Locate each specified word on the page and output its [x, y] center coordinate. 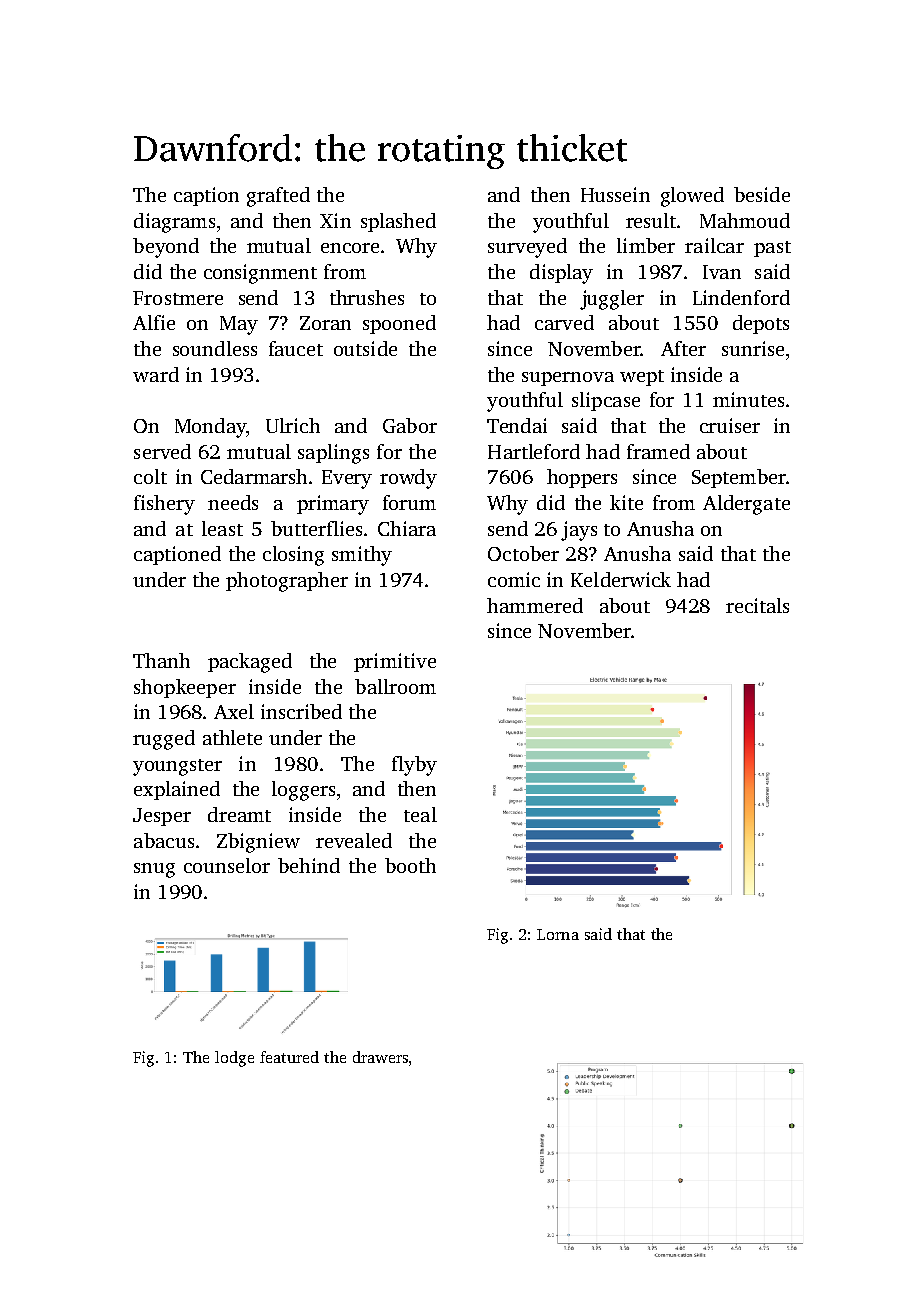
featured [289, 1057]
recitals [757, 605]
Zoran [325, 323]
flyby [414, 766]
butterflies [316, 528]
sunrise [753, 348]
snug [154, 870]
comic [514, 579]
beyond [166, 248]
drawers [380, 1057]
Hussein [615, 194]
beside [762, 194]
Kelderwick [621, 579]
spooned [399, 324]
